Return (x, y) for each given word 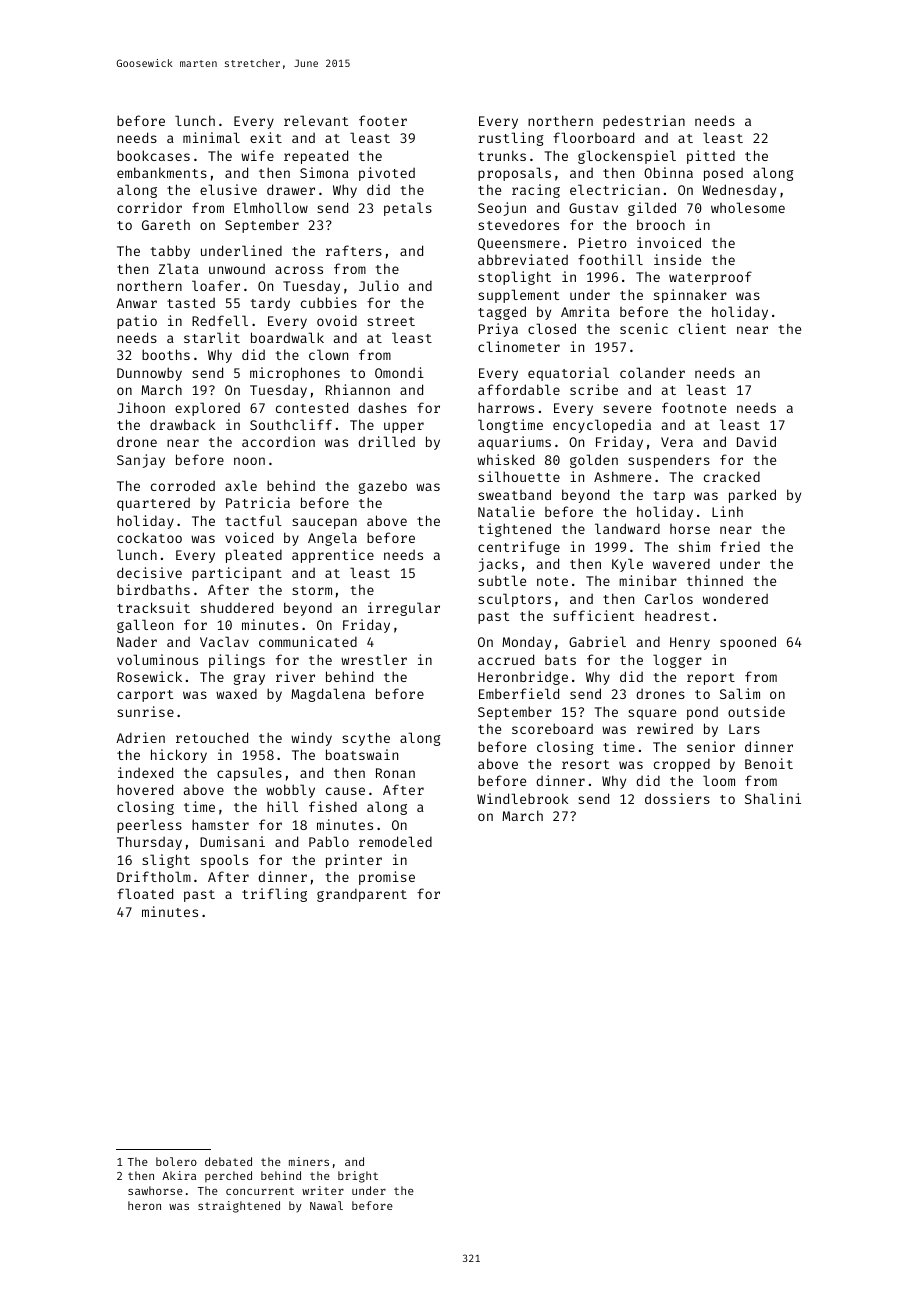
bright (358, 1177)
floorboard (593, 137)
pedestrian (644, 122)
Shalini (773, 798)
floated (145, 893)
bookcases (153, 155)
